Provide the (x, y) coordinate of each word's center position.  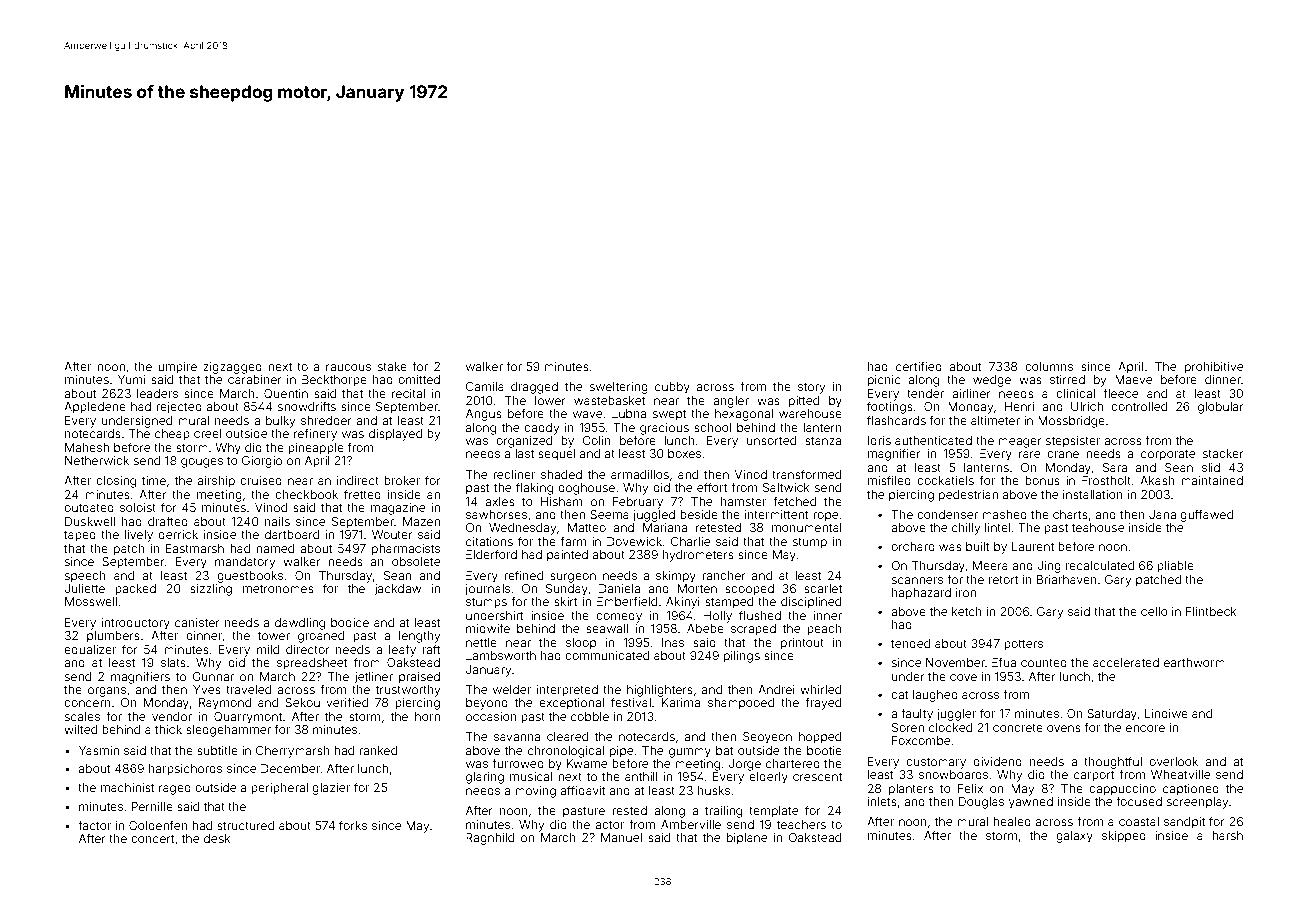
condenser (947, 514)
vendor (172, 716)
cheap (172, 435)
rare (1029, 454)
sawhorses (496, 514)
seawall (607, 628)
